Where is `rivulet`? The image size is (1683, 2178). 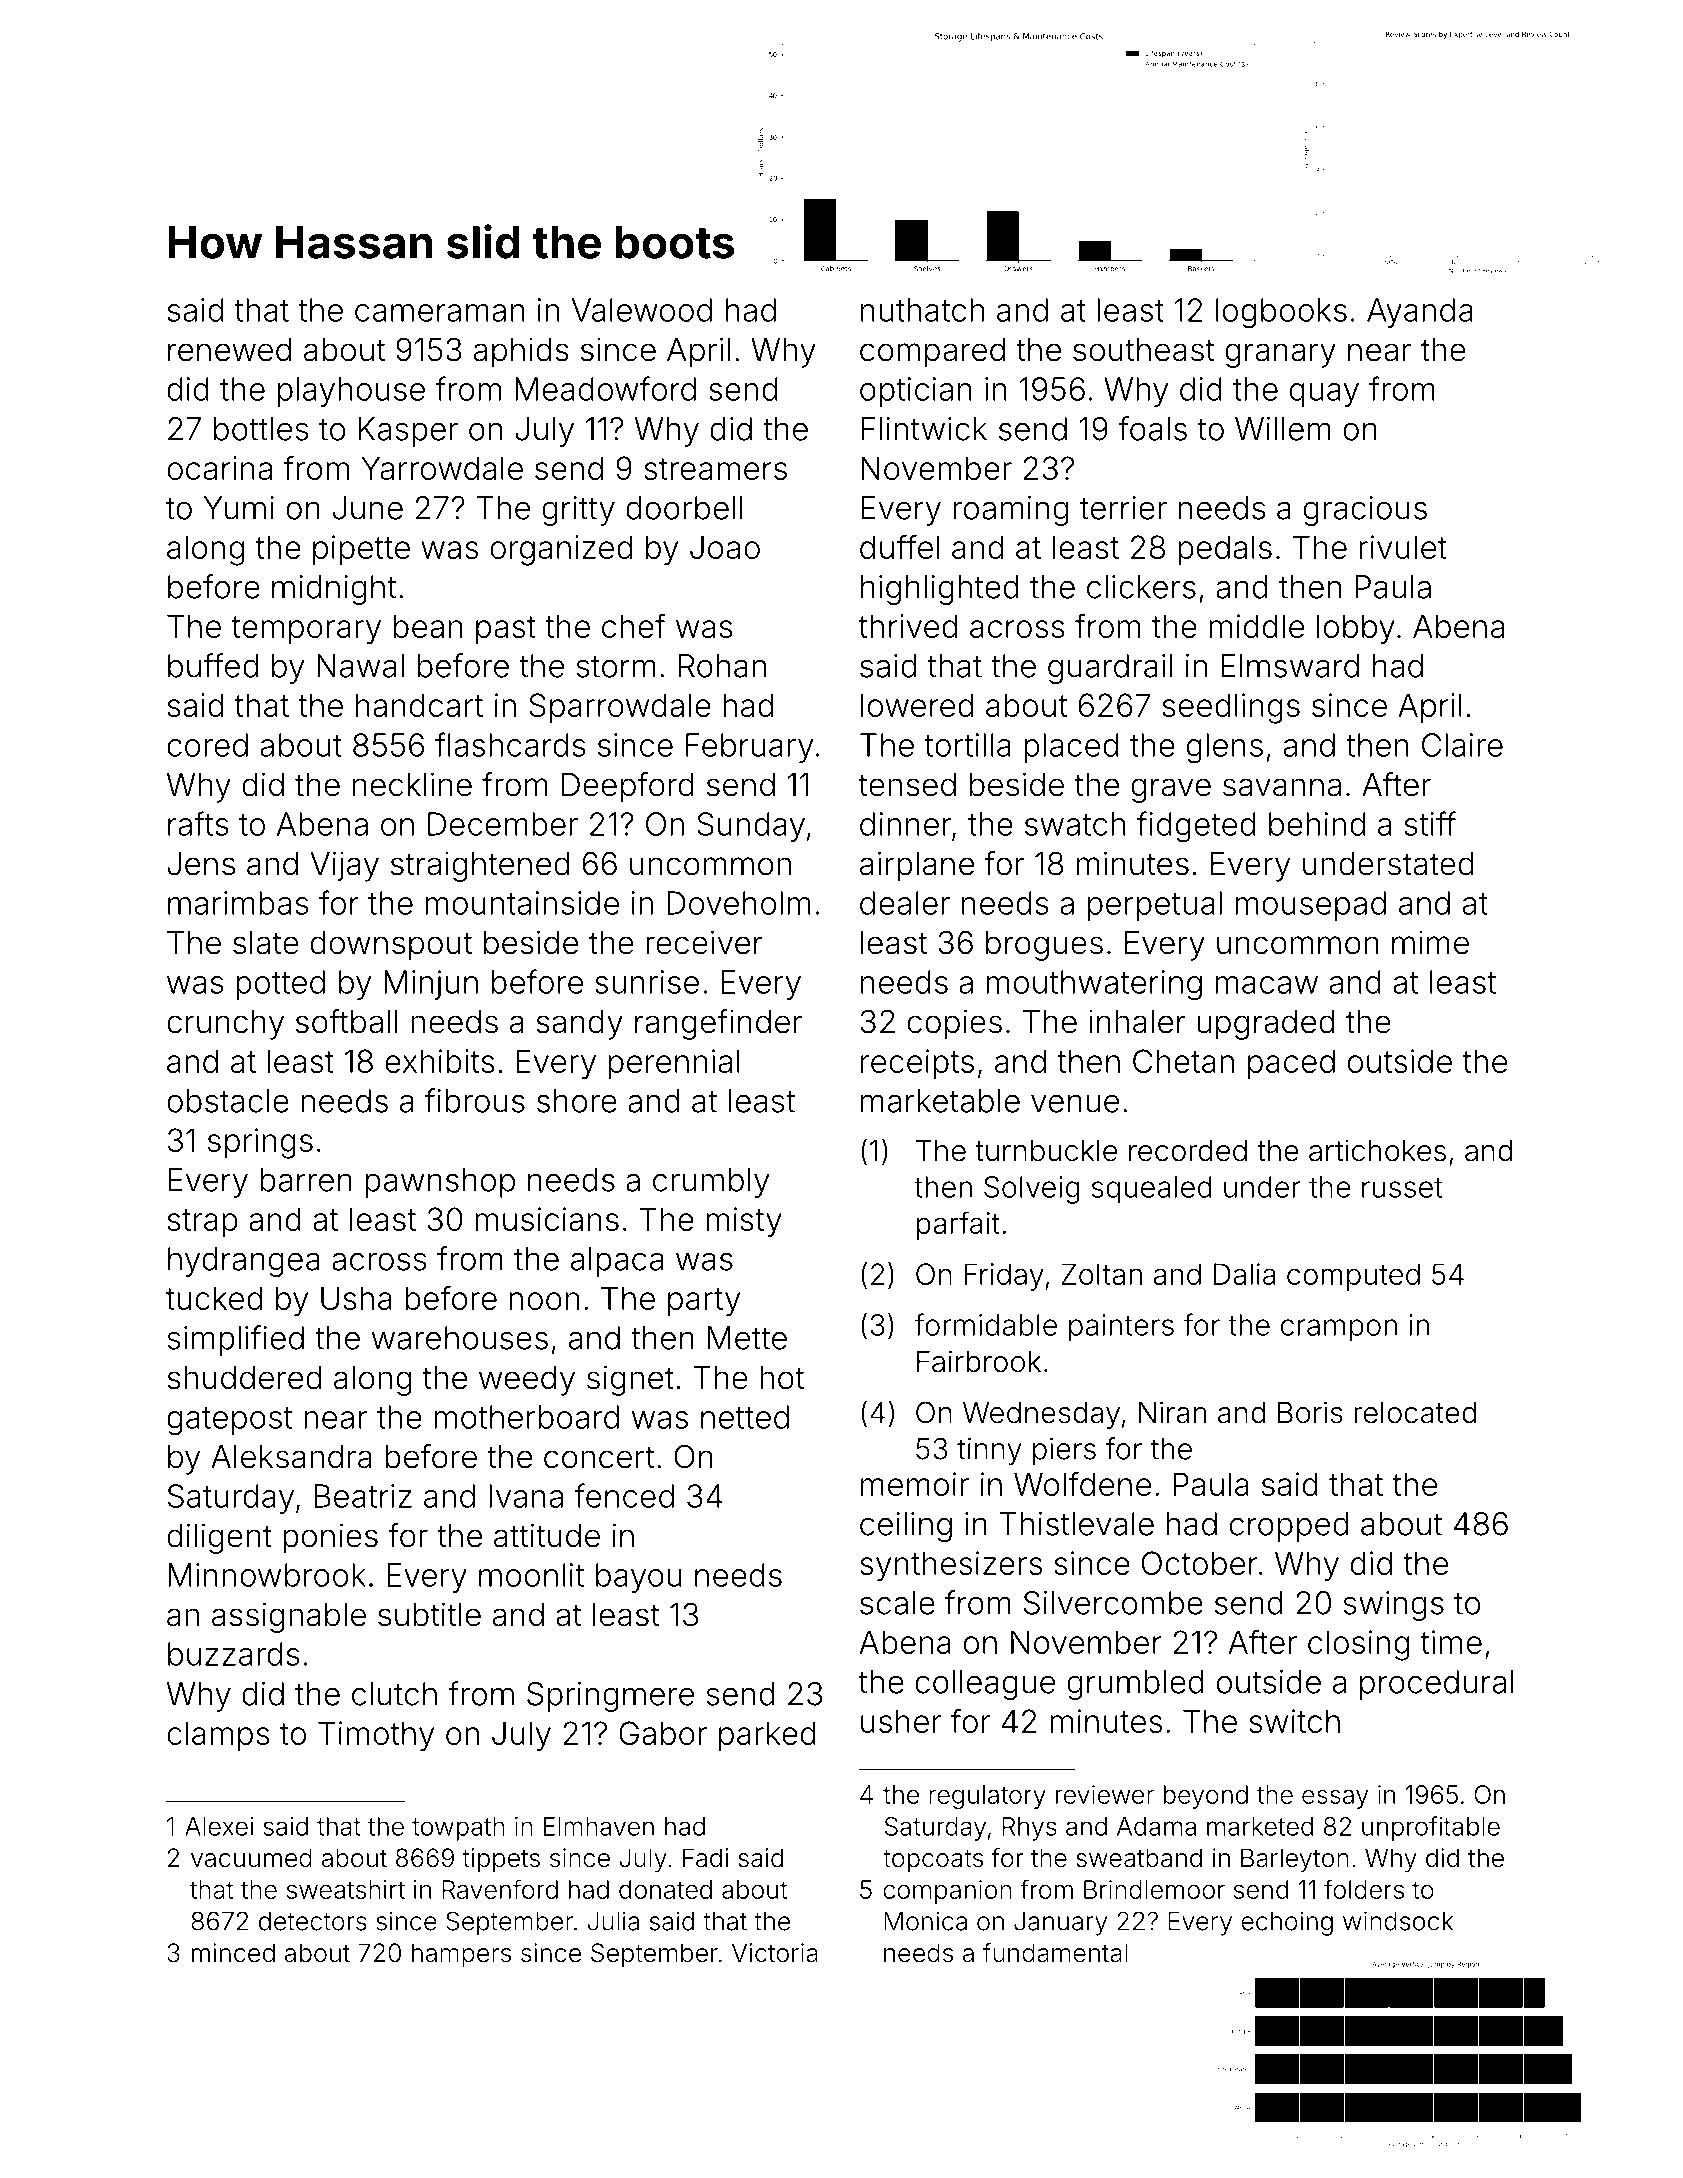
rivulet is located at coordinates (1403, 547).
